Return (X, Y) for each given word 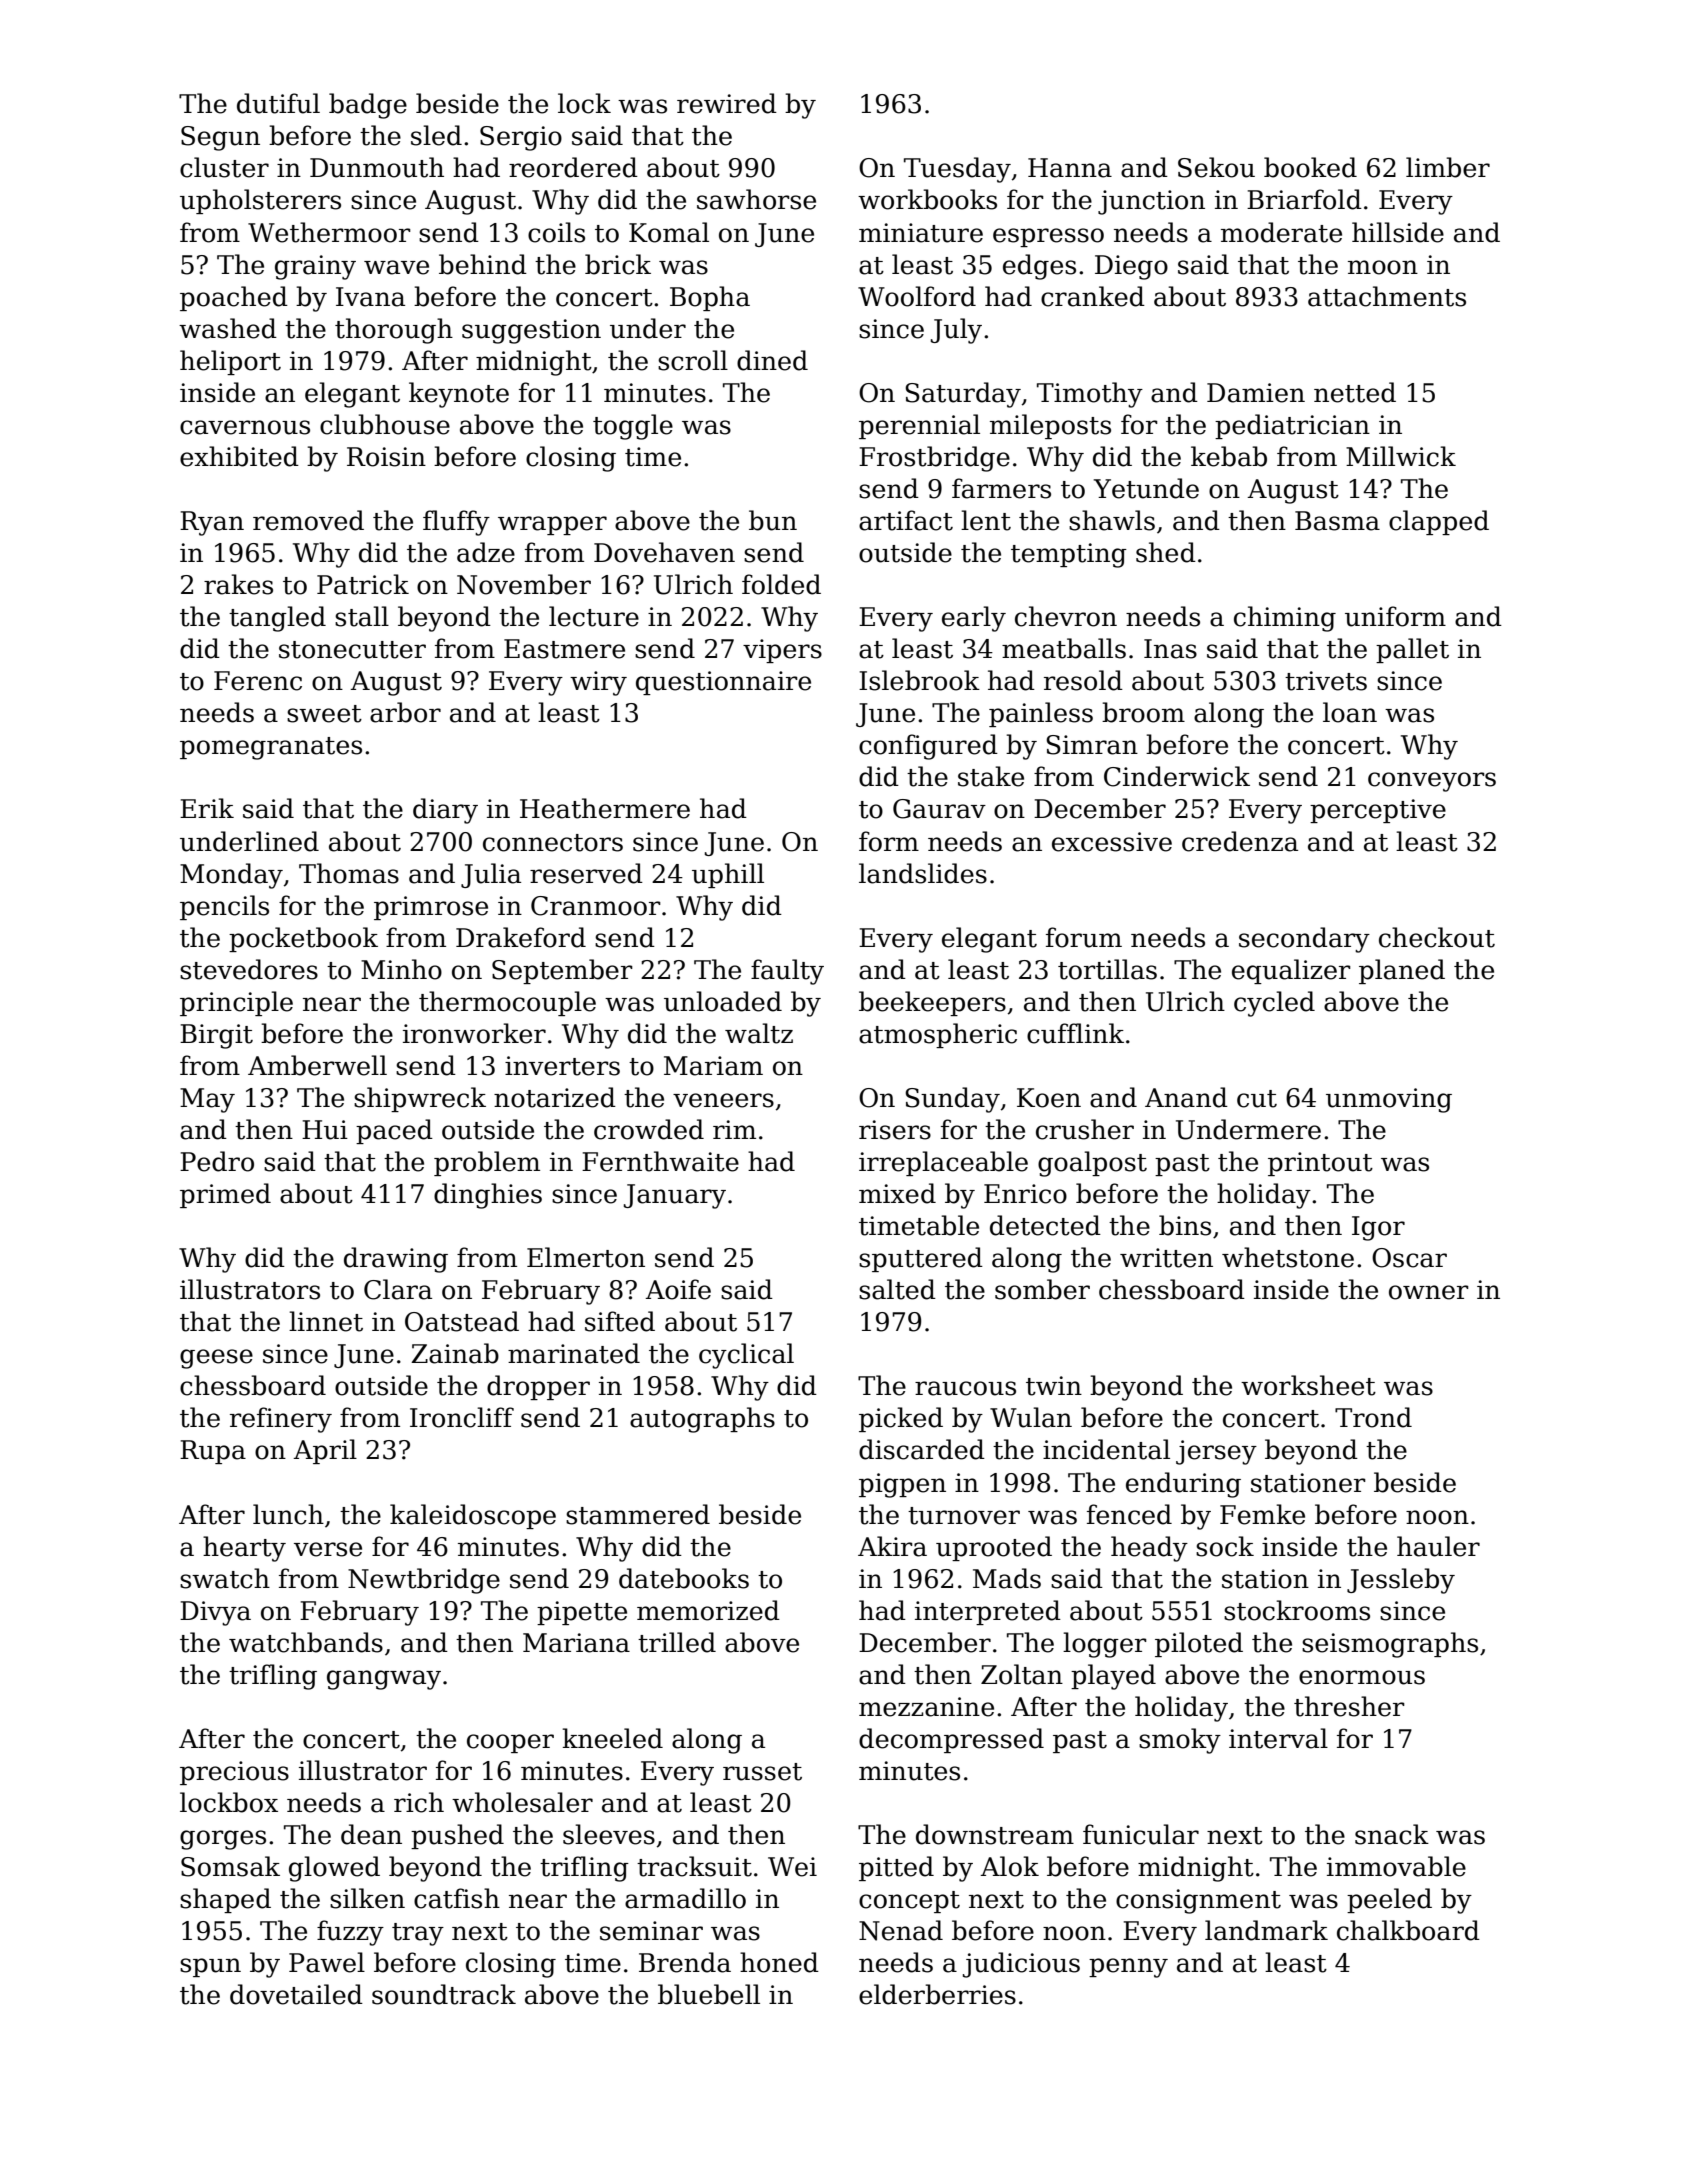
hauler (1438, 1546)
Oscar (1409, 1258)
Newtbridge (424, 1581)
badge (368, 106)
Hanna (1070, 168)
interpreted (988, 1612)
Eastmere (564, 649)
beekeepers (932, 1003)
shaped (225, 1900)
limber (1448, 167)
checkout (1437, 937)
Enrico (1025, 1194)
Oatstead (462, 1321)
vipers (782, 651)
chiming (1285, 619)
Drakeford (521, 937)
